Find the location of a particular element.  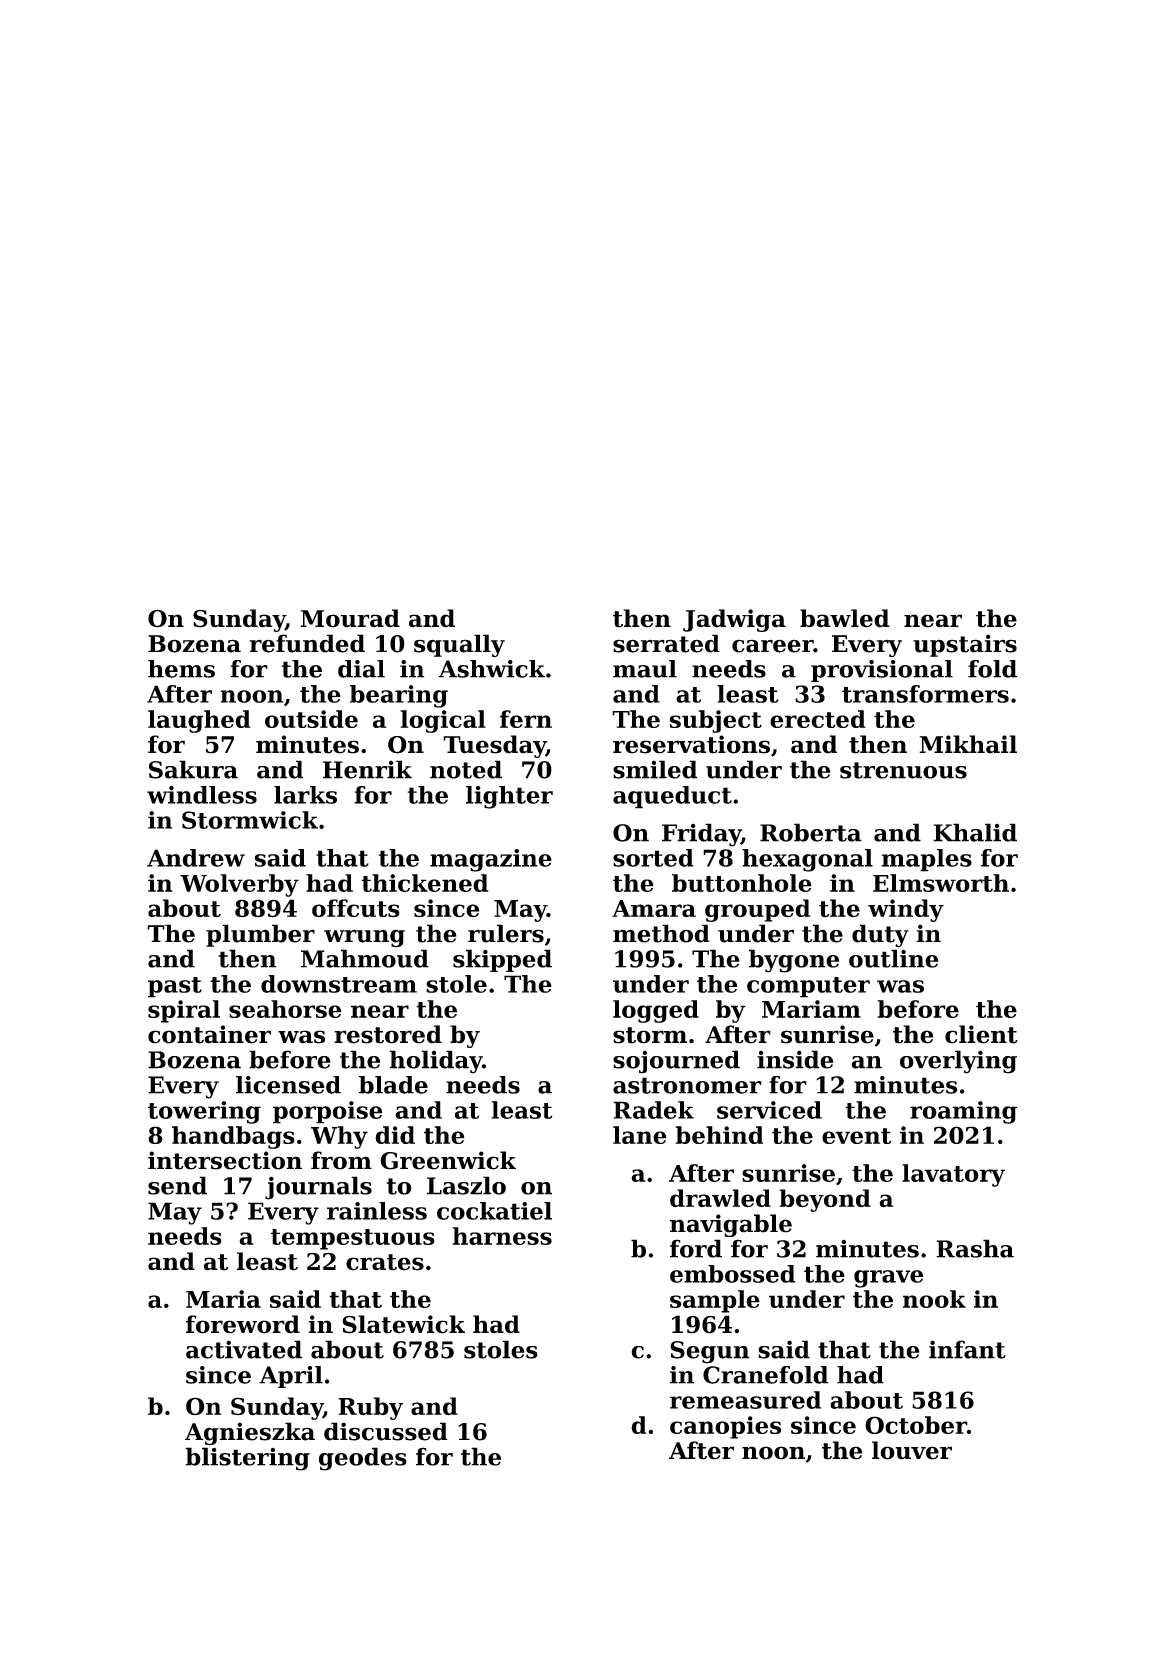

noted is located at coordinates (466, 769).
